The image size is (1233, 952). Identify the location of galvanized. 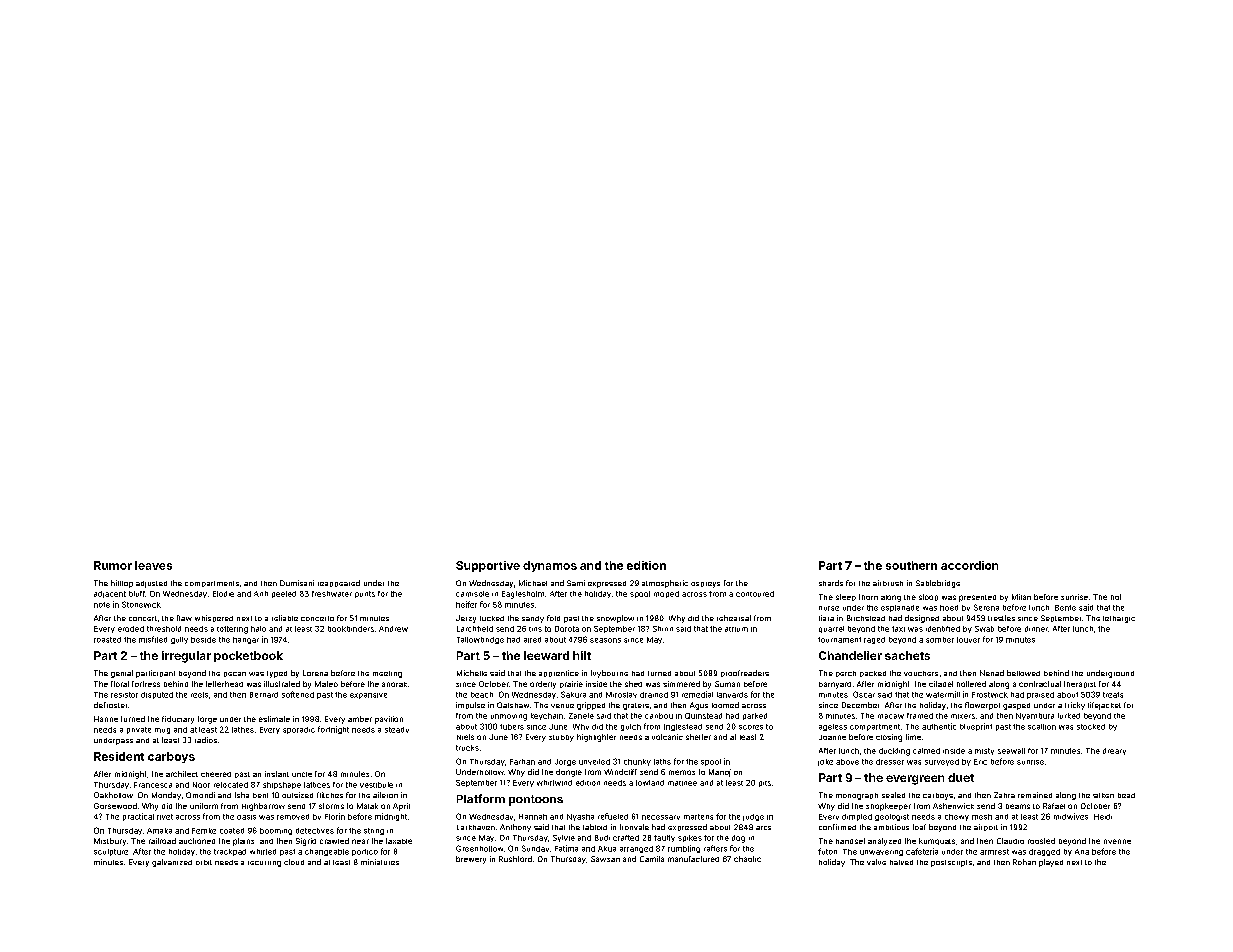
(172, 863).
